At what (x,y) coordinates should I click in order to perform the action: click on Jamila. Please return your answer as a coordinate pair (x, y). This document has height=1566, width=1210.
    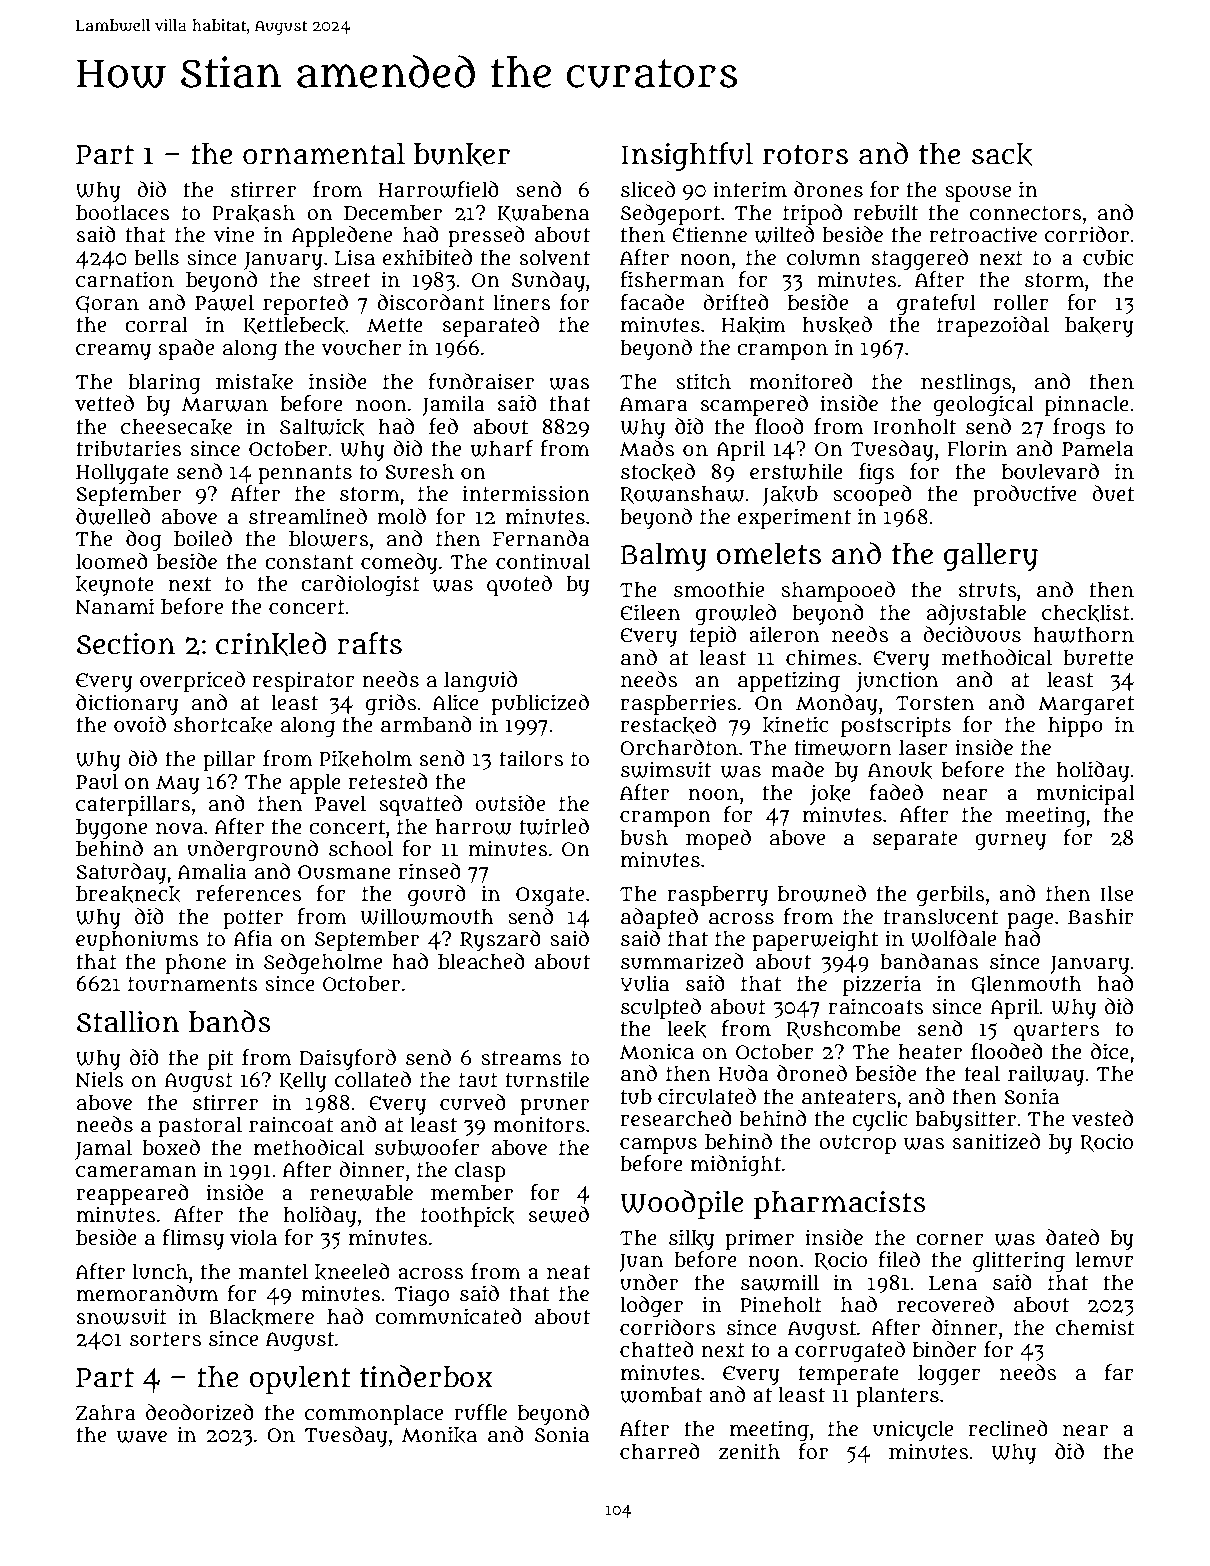
    Looking at the image, I should click on (453, 405).
